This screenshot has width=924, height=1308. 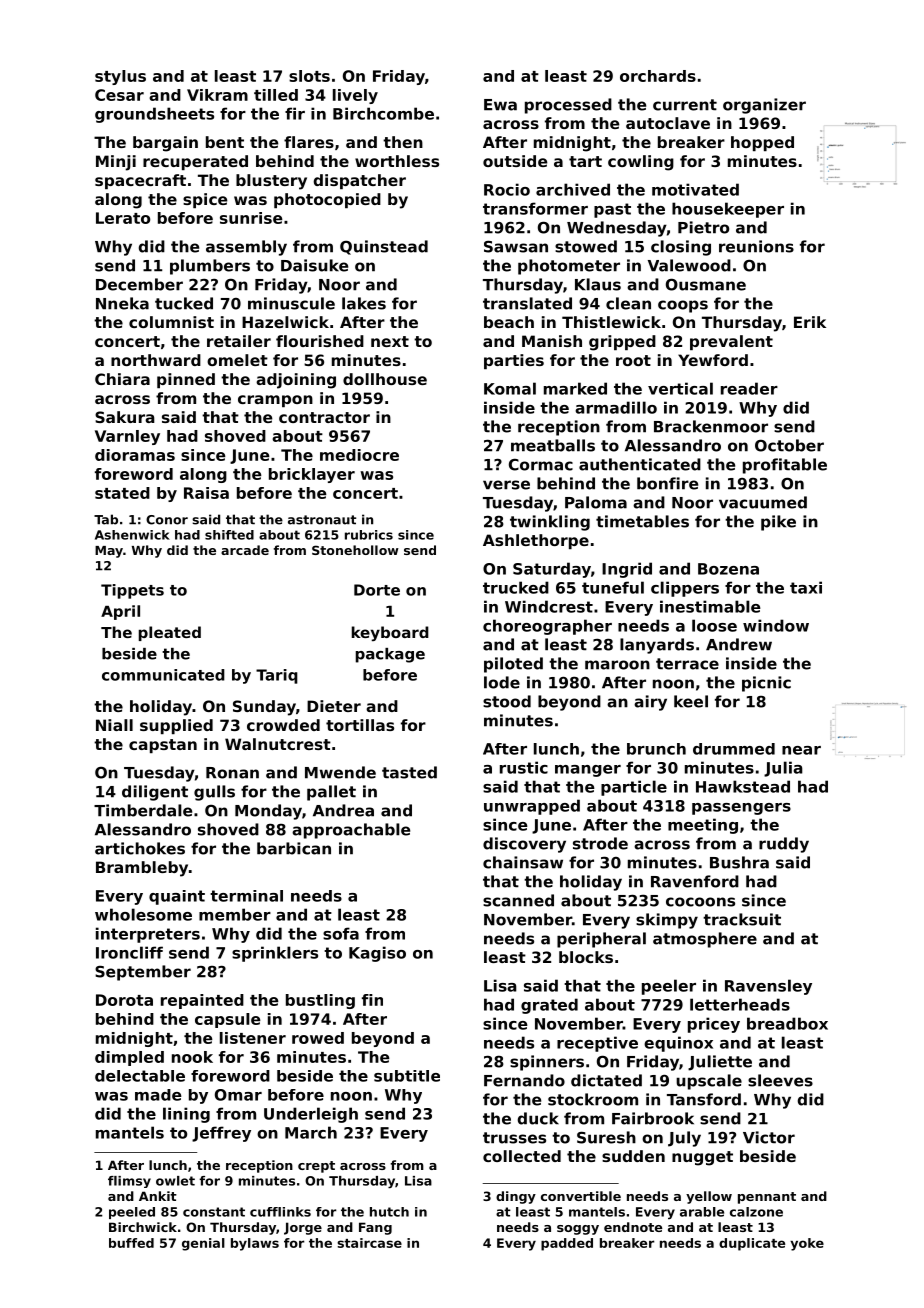 What do you see at coordinates (369, 535) in the screenshot?
I see `rubrics` at bounding box center [369, 535].
